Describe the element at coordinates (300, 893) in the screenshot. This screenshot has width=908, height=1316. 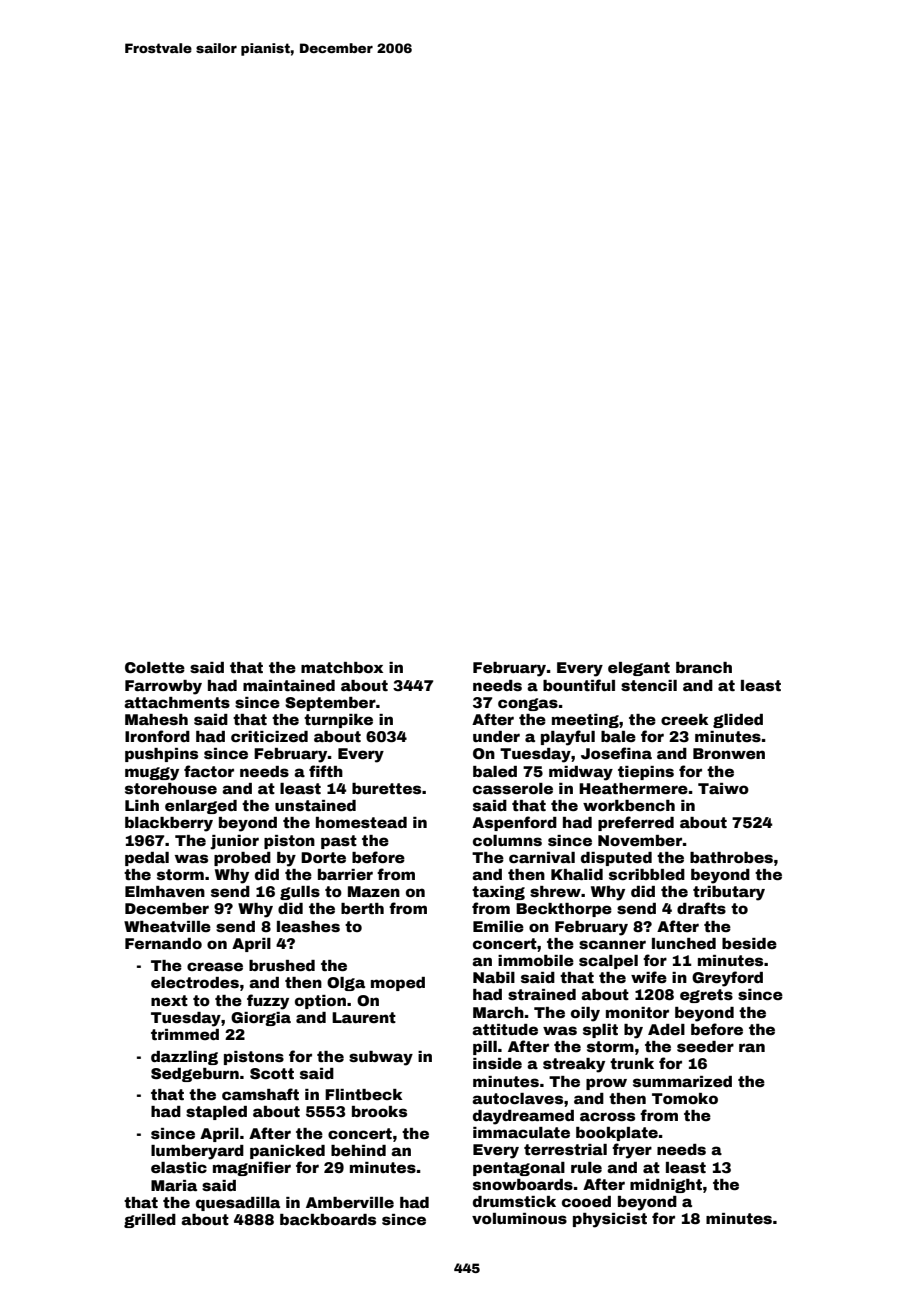
I see `gulls` at that location.
